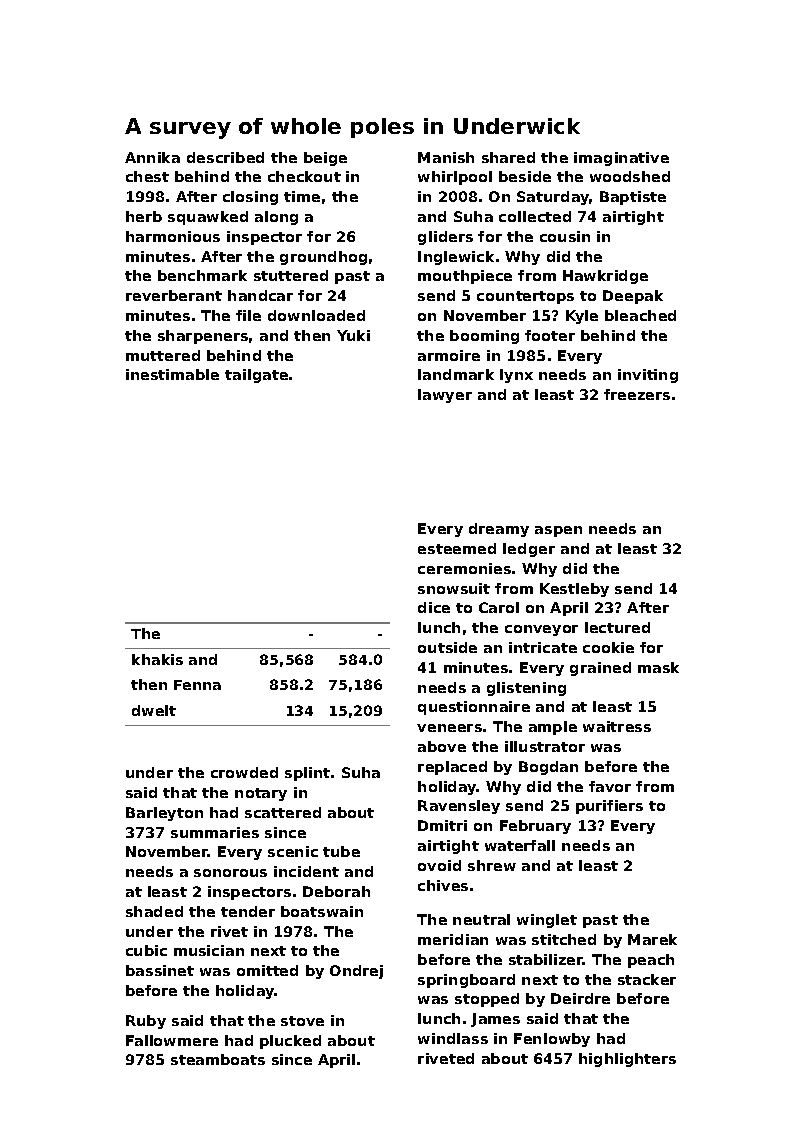 This page has width=808, height=1147. What do you see at coordinates (307, 774) in the page?
I see `splint` at bounding box center [307, 774].
